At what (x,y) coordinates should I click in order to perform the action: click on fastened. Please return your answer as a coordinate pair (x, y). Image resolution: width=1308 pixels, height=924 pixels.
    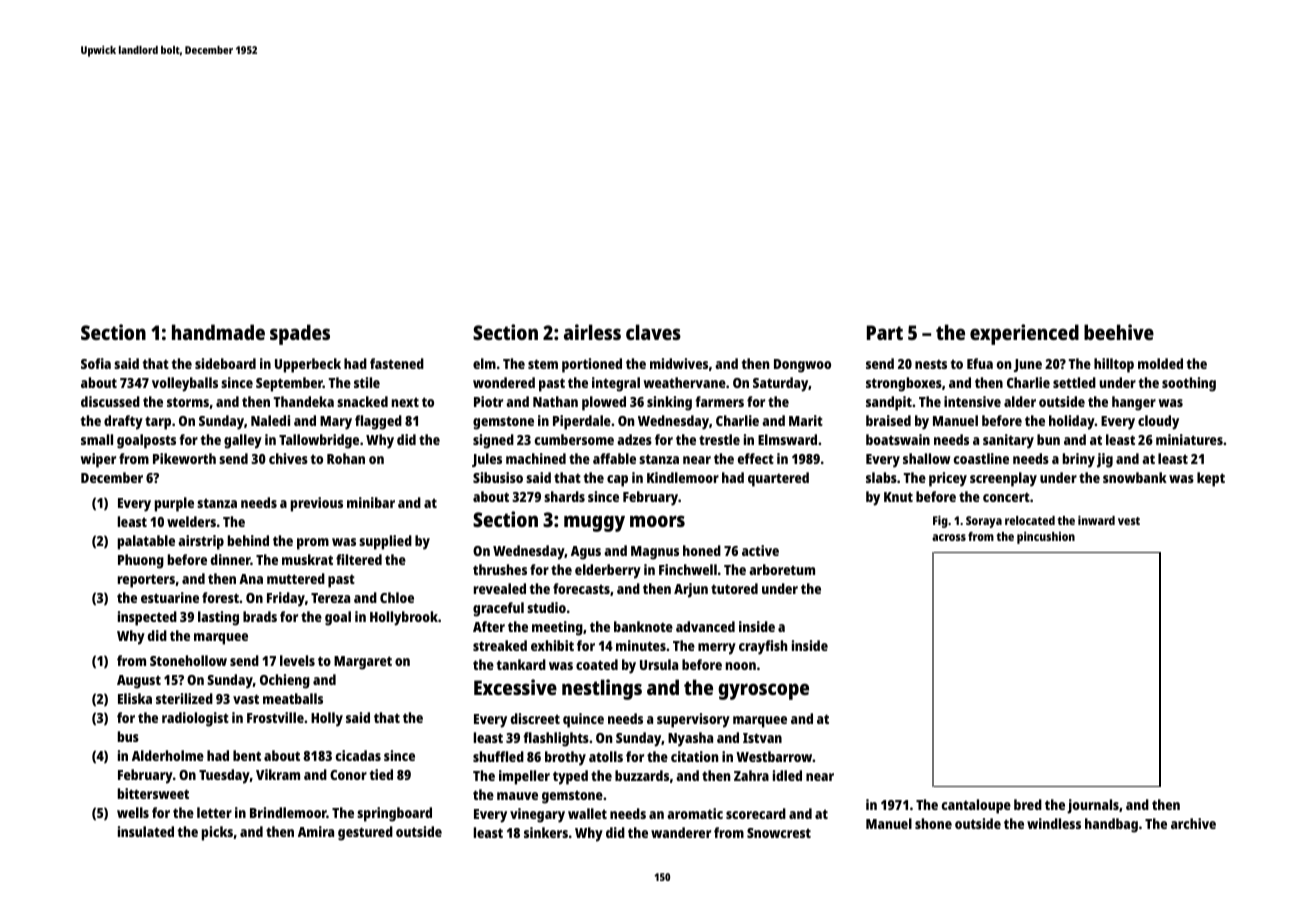
    Looking at the image, I should click on (397, 363).
